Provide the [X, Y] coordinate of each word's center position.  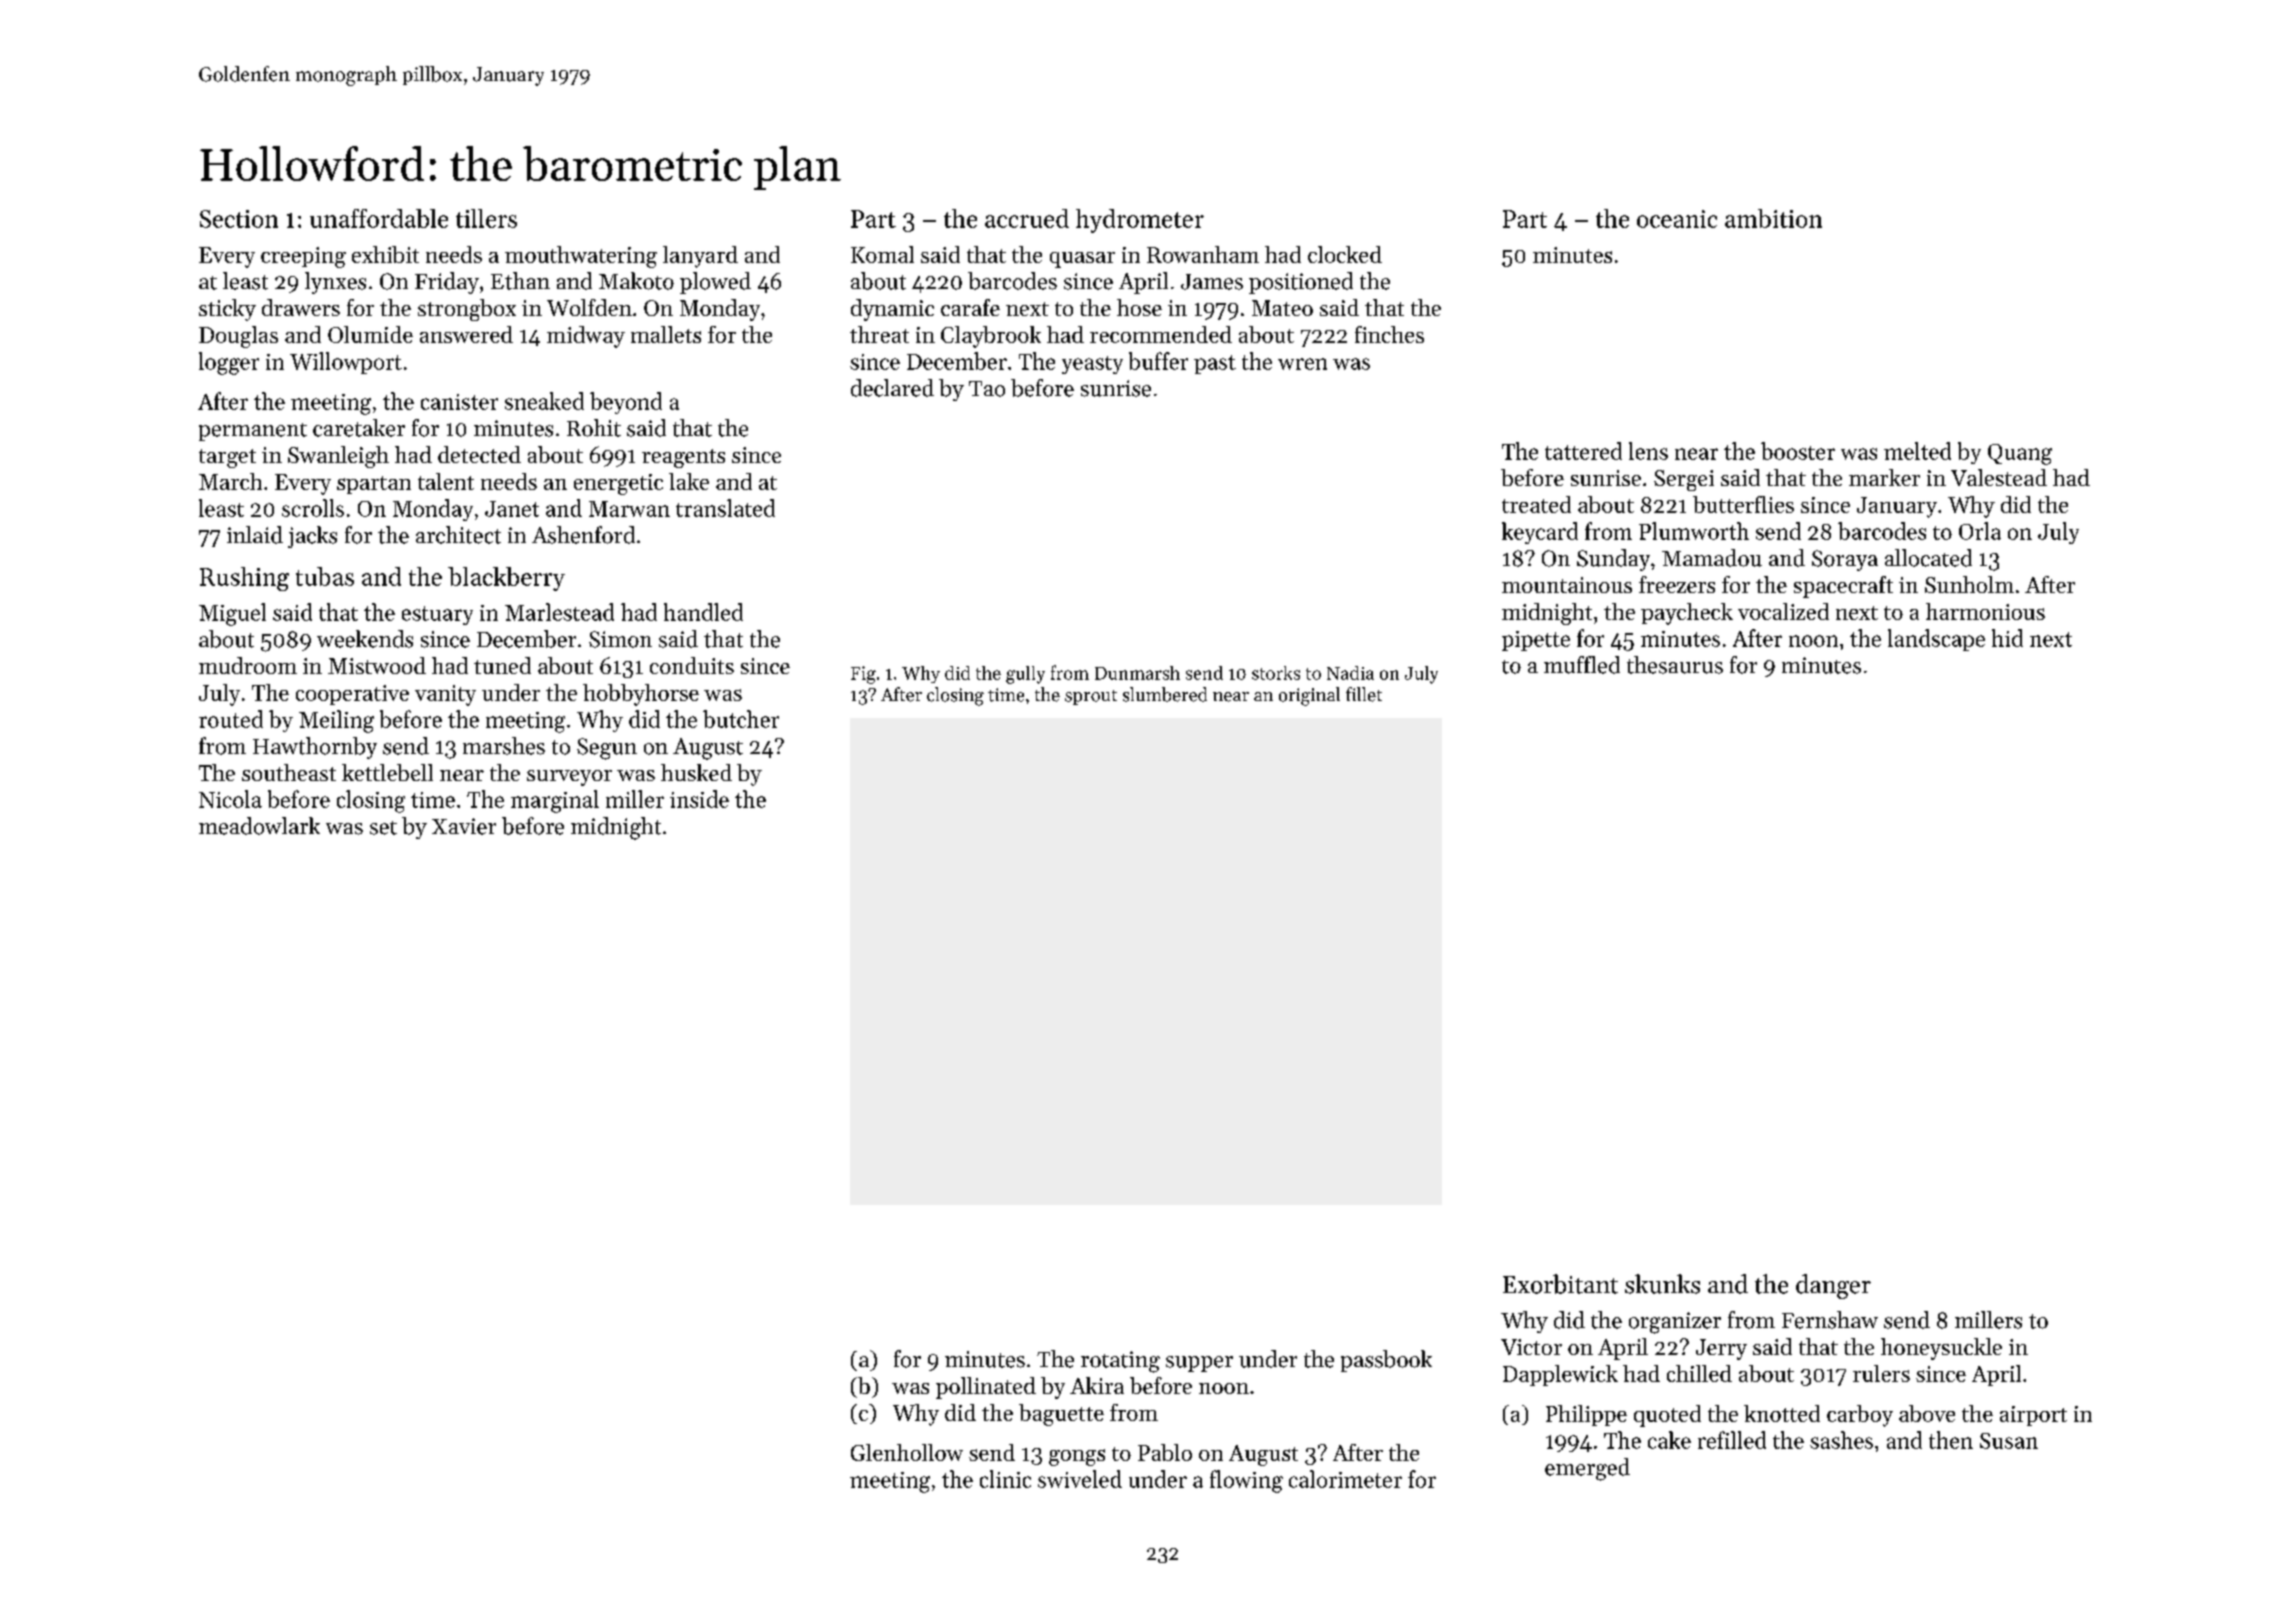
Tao [987, 389]
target [227, 458]
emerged [1587, 1469]
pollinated [986, 1388]
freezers [1677, 584]
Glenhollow [907, 1452]
